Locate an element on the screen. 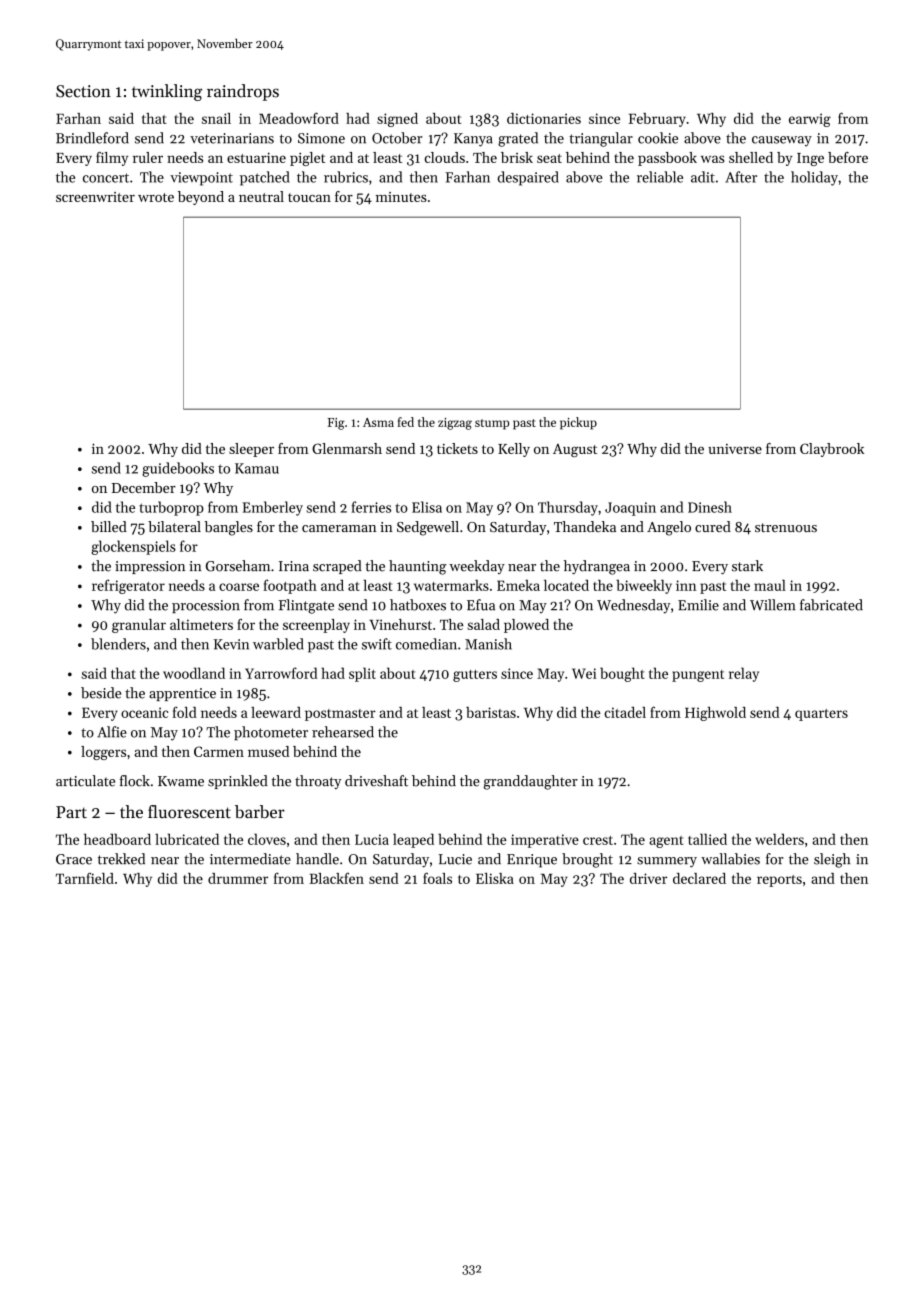 Image resolution: width=924 pixels, height=1308 pixels. despaired is located at coordinates (528, 178).
